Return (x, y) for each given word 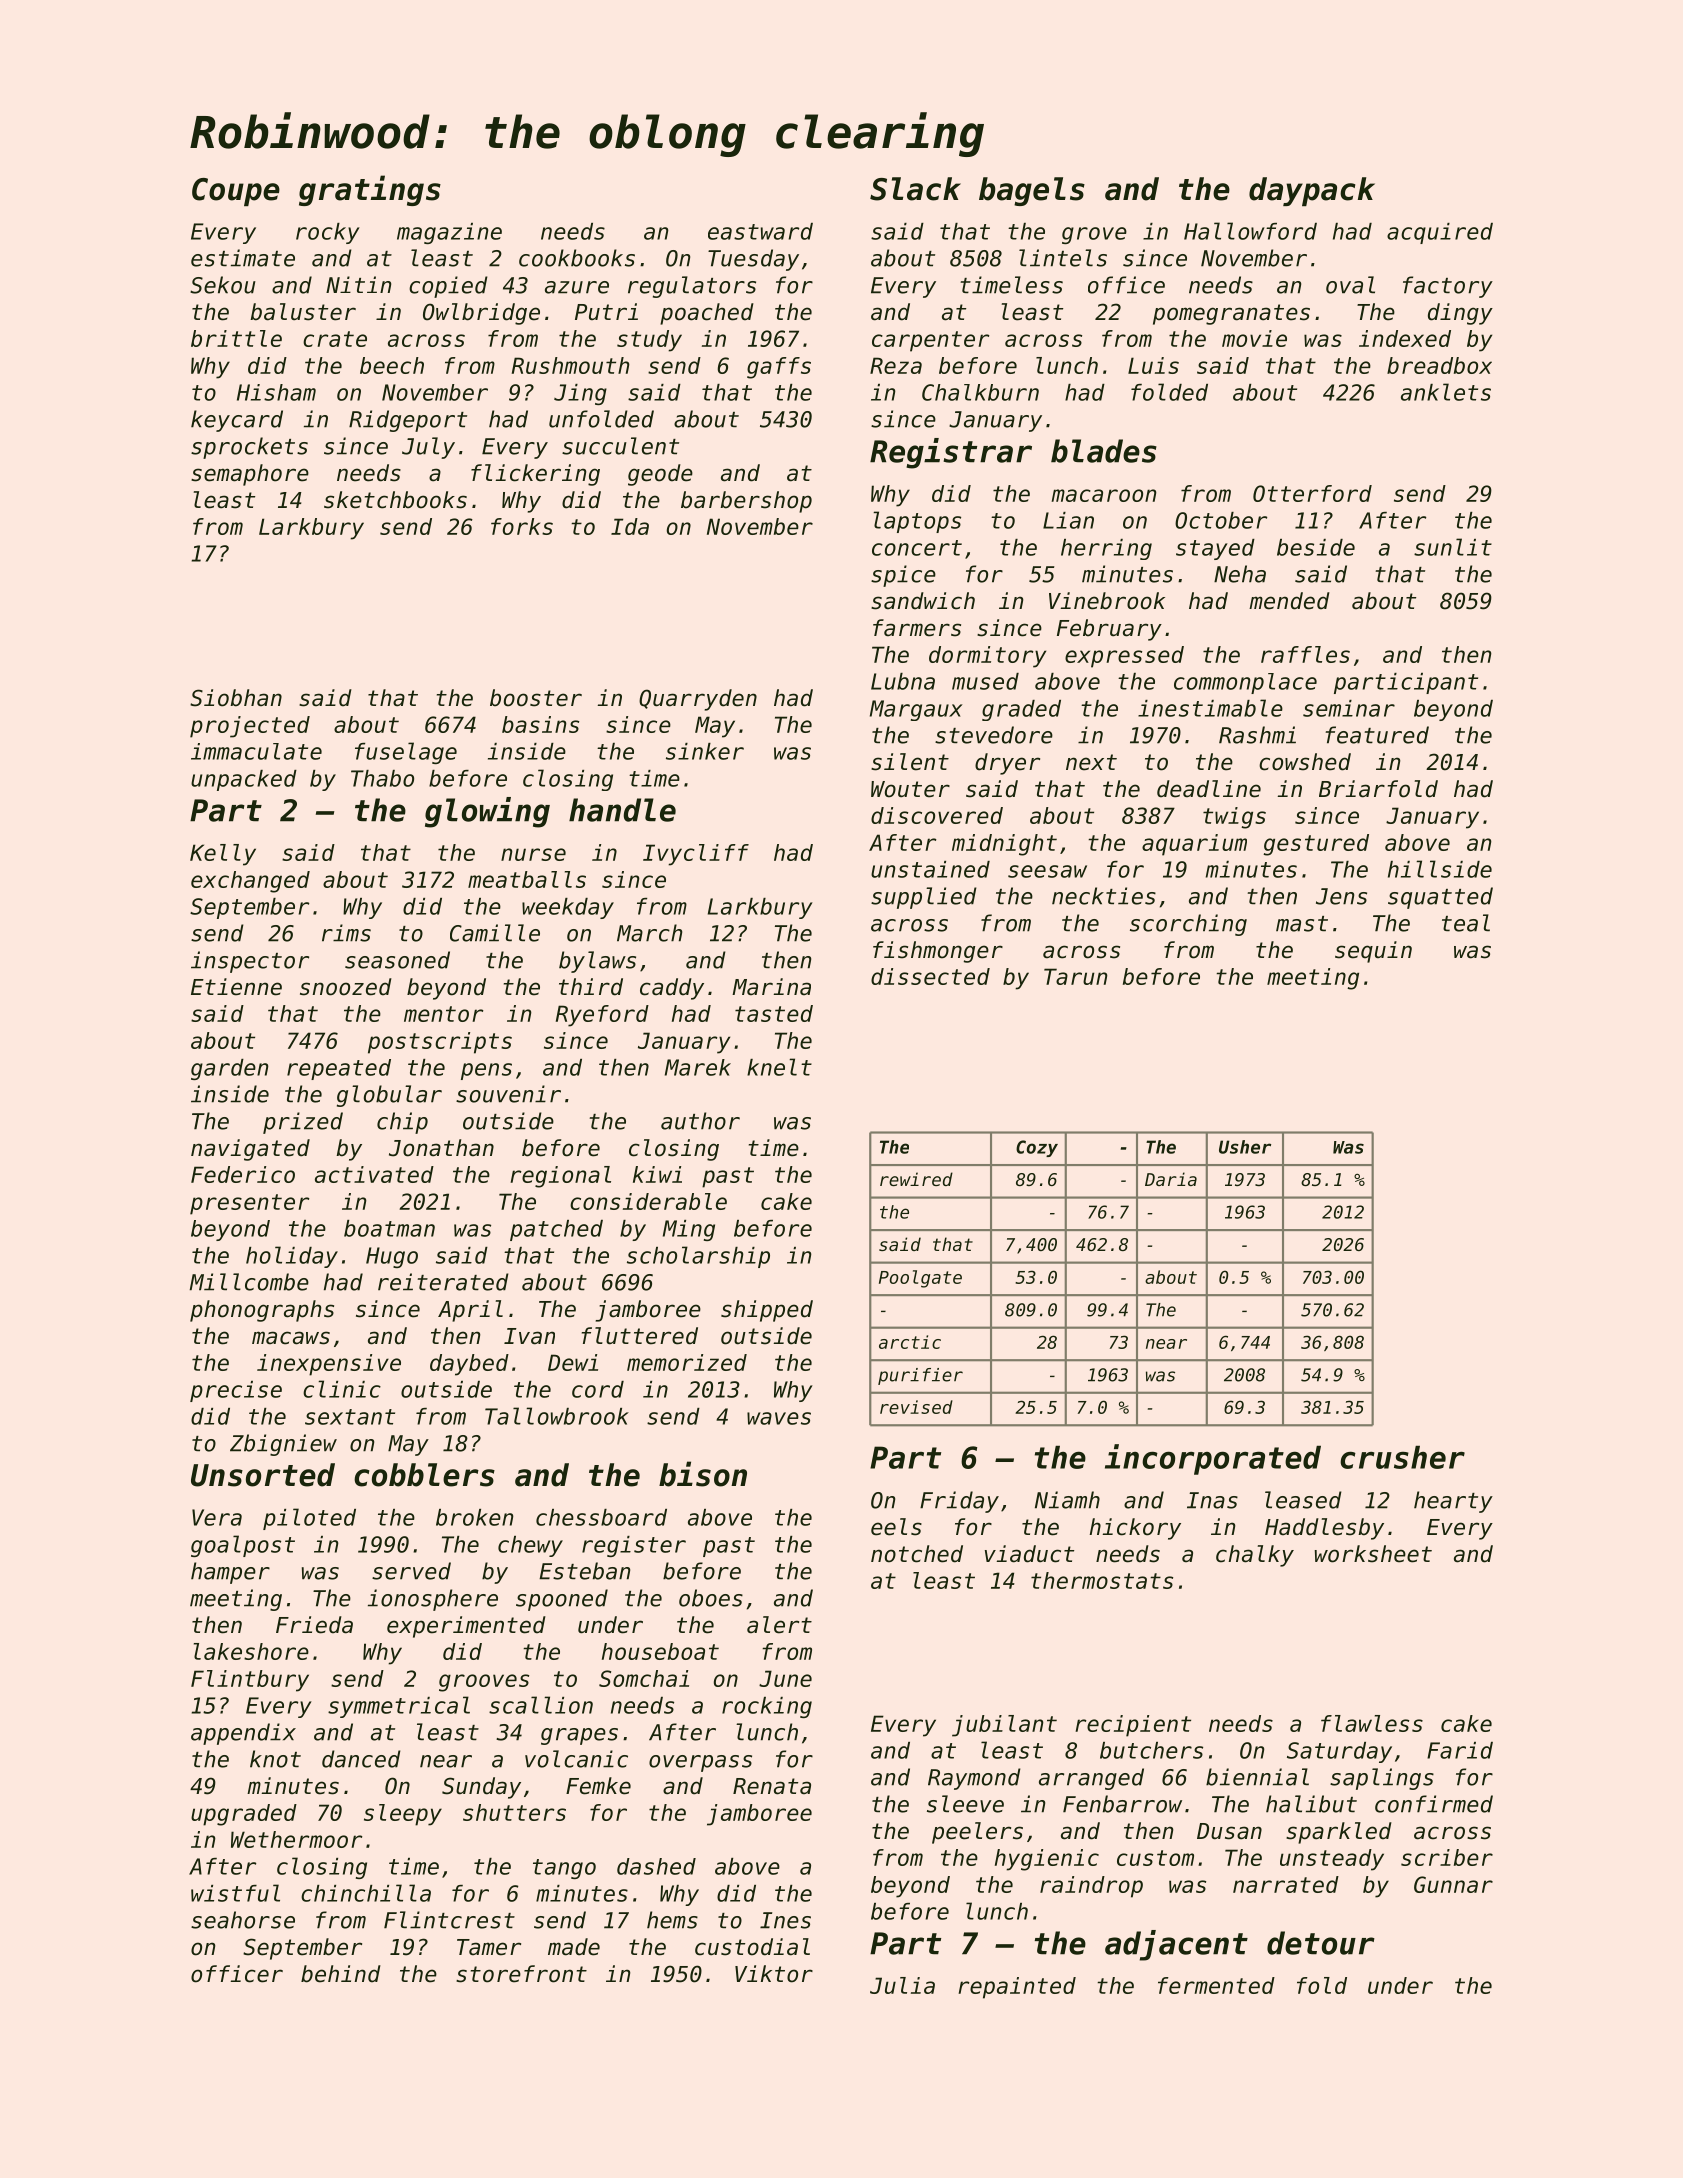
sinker (705, 751)
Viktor (774, 1974)
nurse (533, 854)
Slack (915, 189)
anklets (1446, 392)
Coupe (236, 192)
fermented (1216, 1985)
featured (1377, 735)
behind (341, 1974)
